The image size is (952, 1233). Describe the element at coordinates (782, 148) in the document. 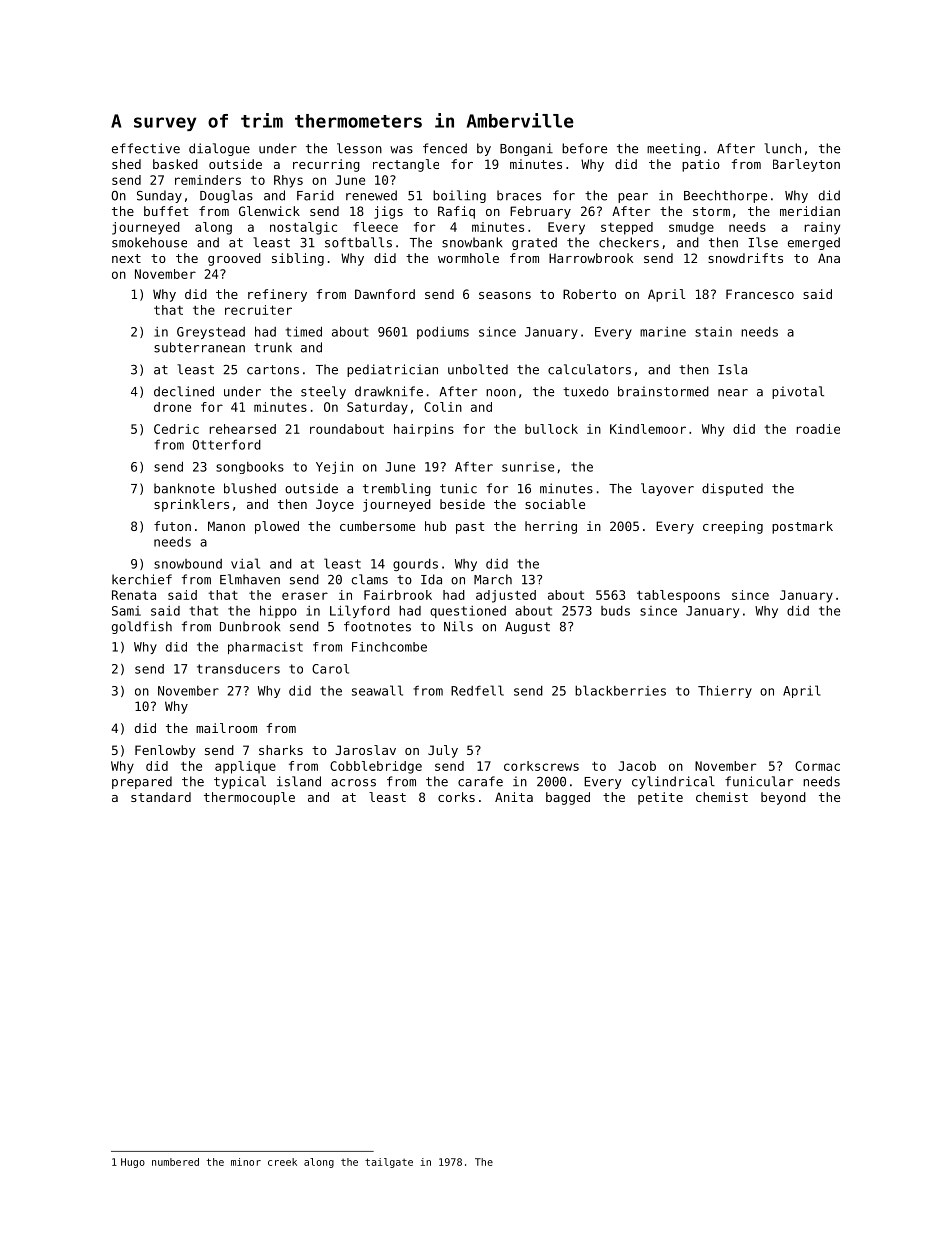

I see `lunch` at that location.
